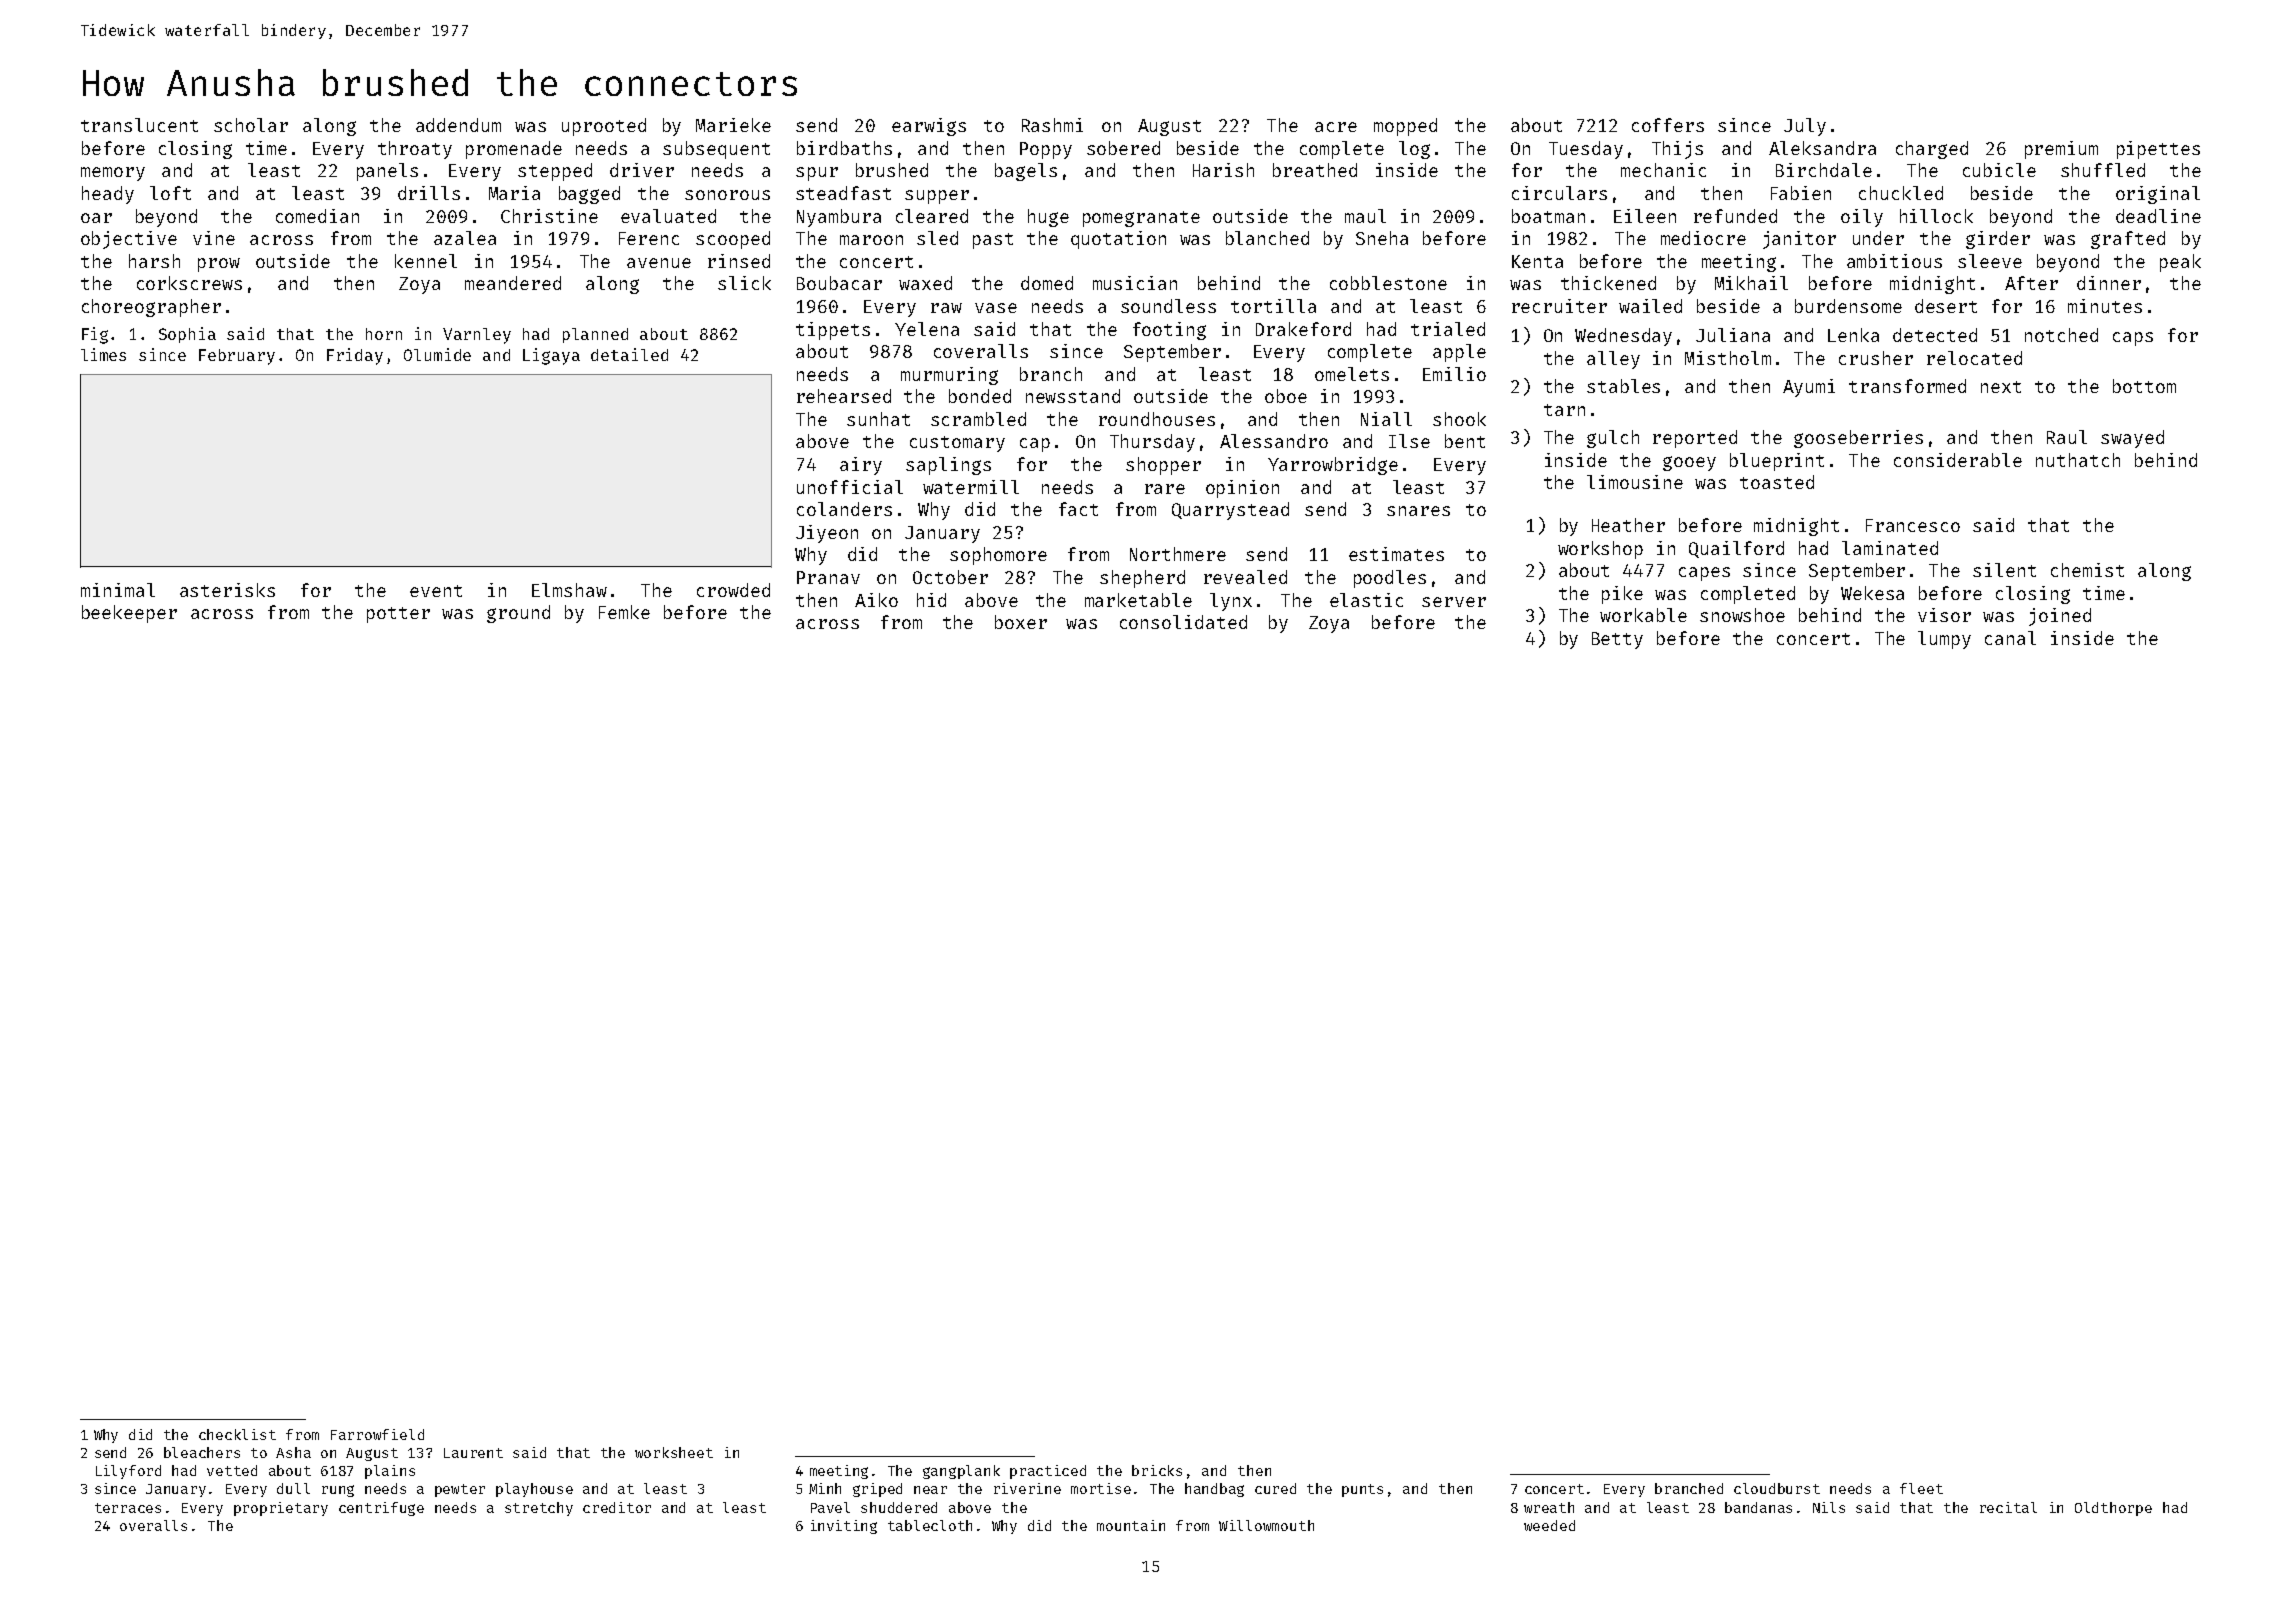 The height and width of the document is (1614, 2282). I want to click on canal, so click(2010, 638).
